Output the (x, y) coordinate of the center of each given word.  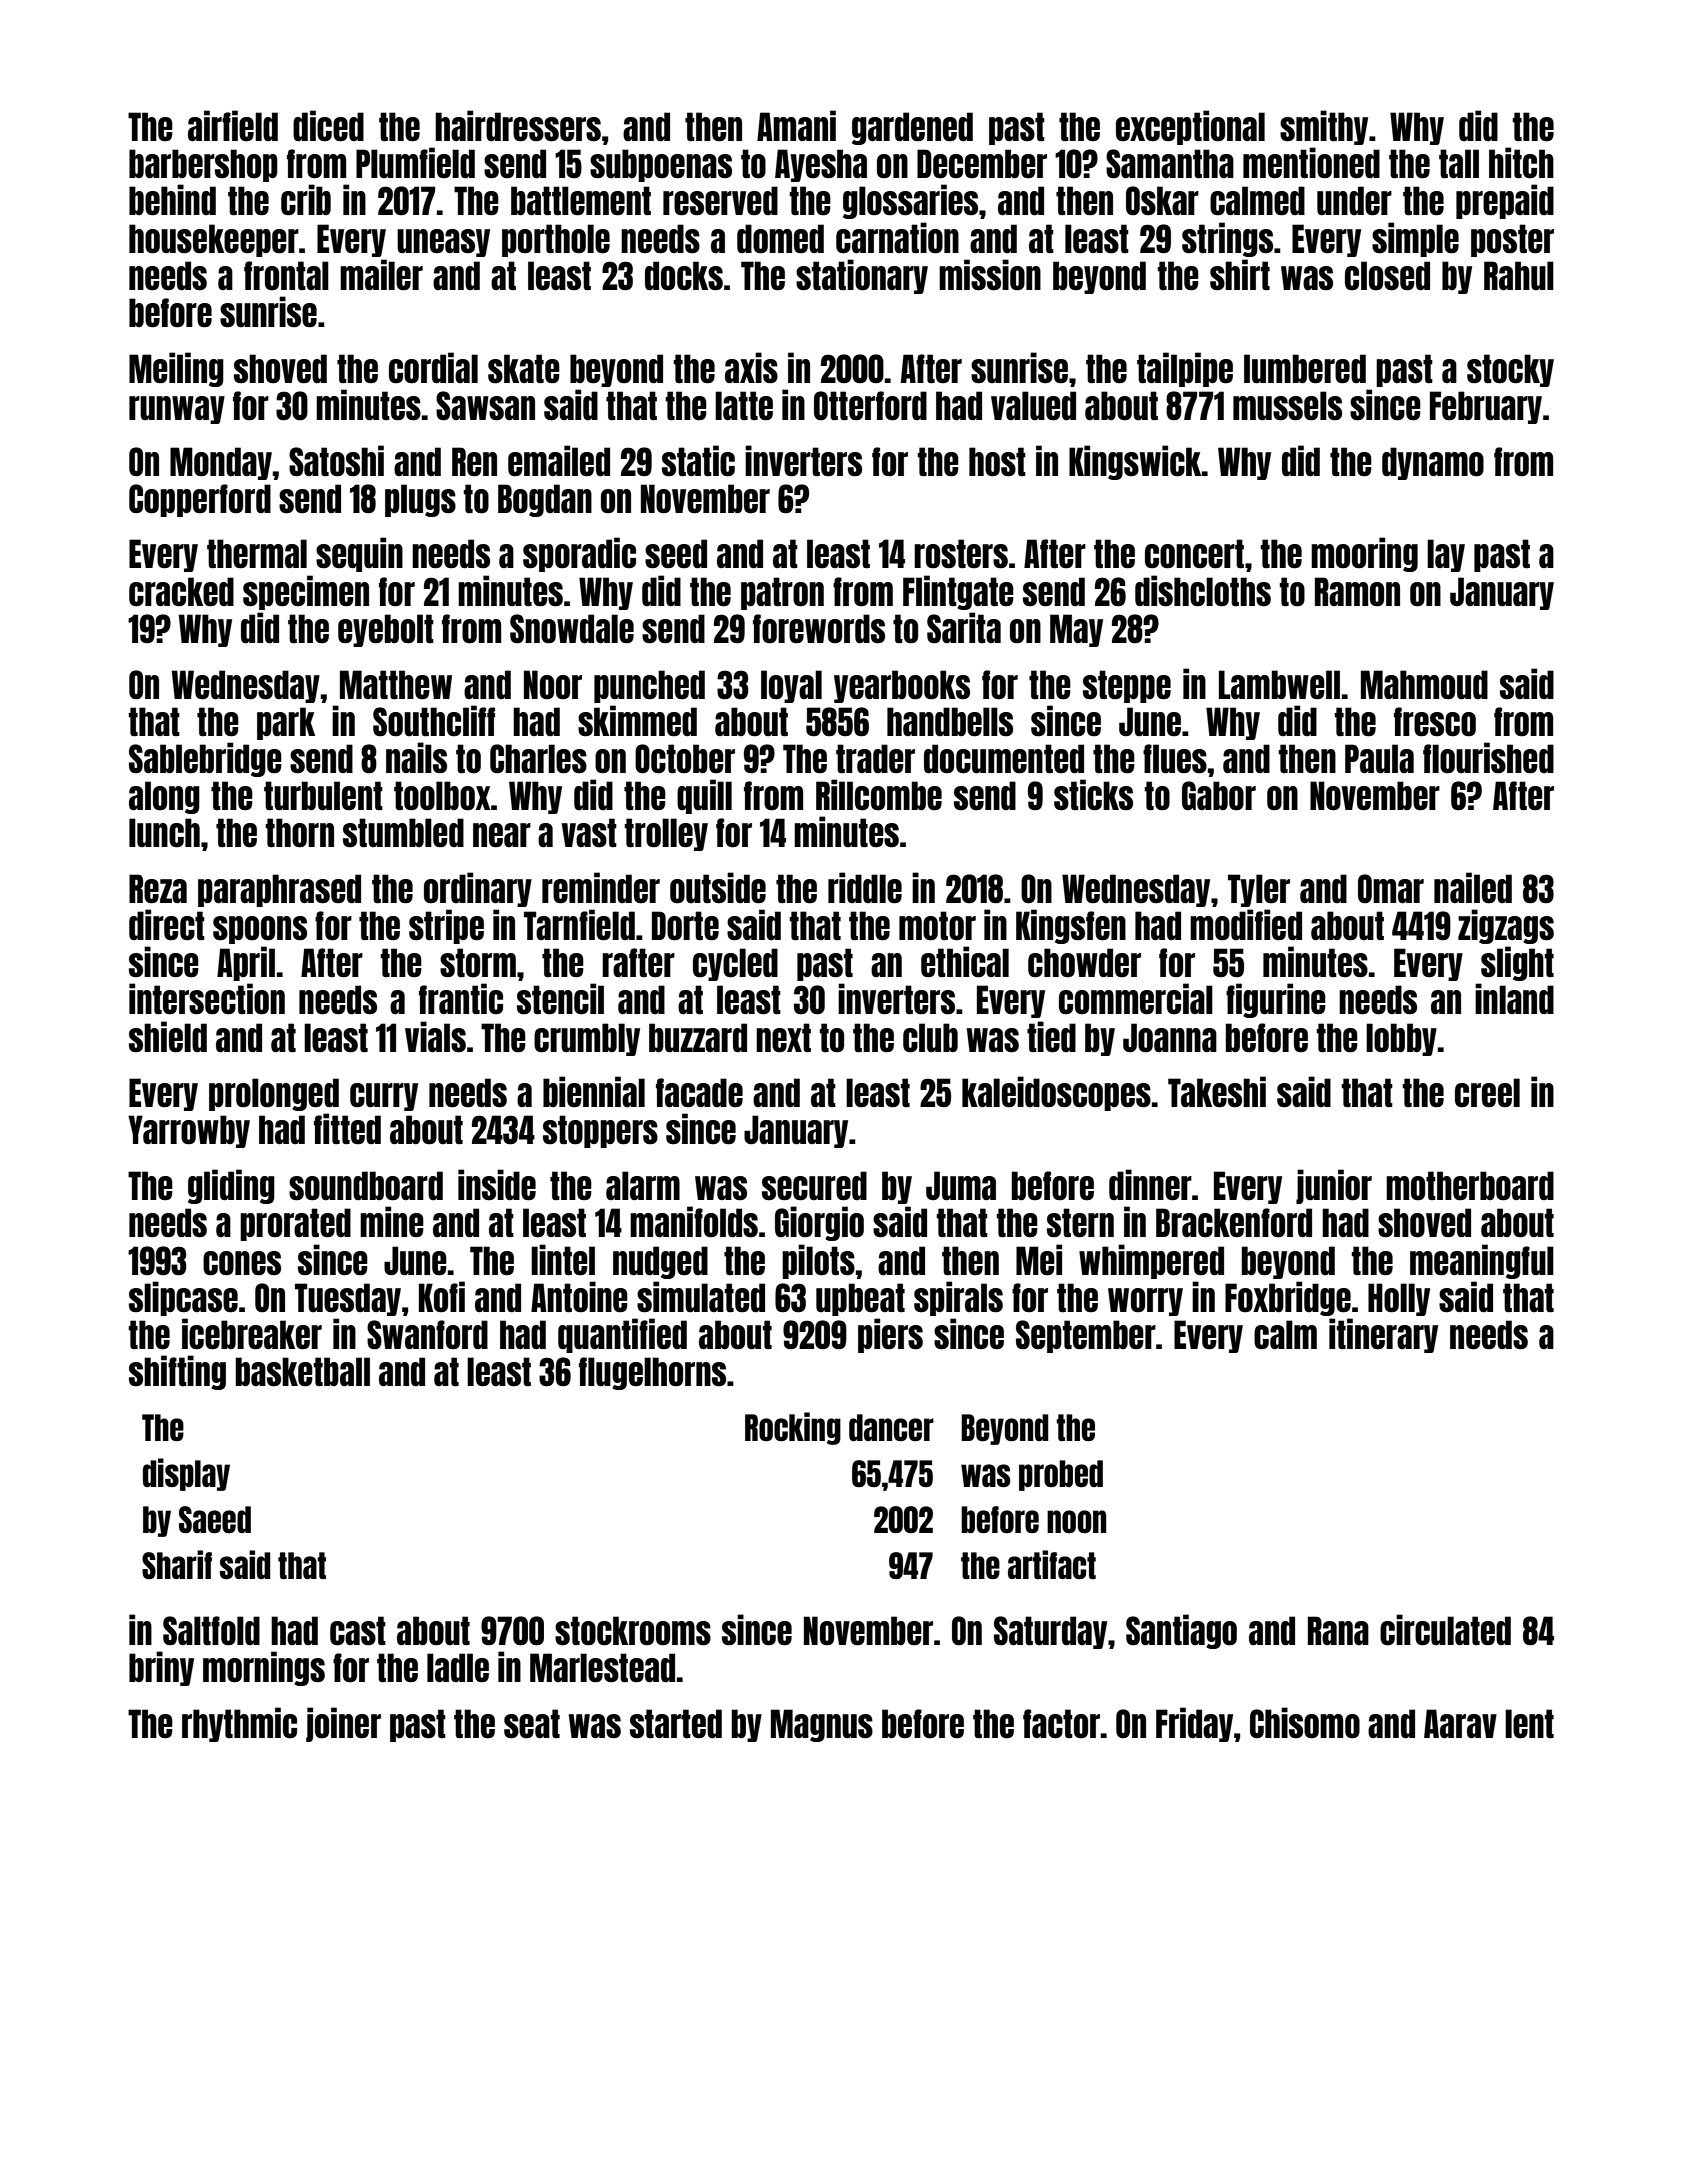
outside (718, 888)
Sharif (177, 1565)
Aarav (1460, 1723)
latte (744, 406)
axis (751, 368)
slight (1517, 963)
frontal (286, 276)
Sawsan (485, 406)
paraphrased (279, 890)
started (676, 1724)
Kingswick (1135, 462)
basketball (303, 1372)
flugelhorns (652, 1373)
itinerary (1383, 1335)
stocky (1510, 370)
